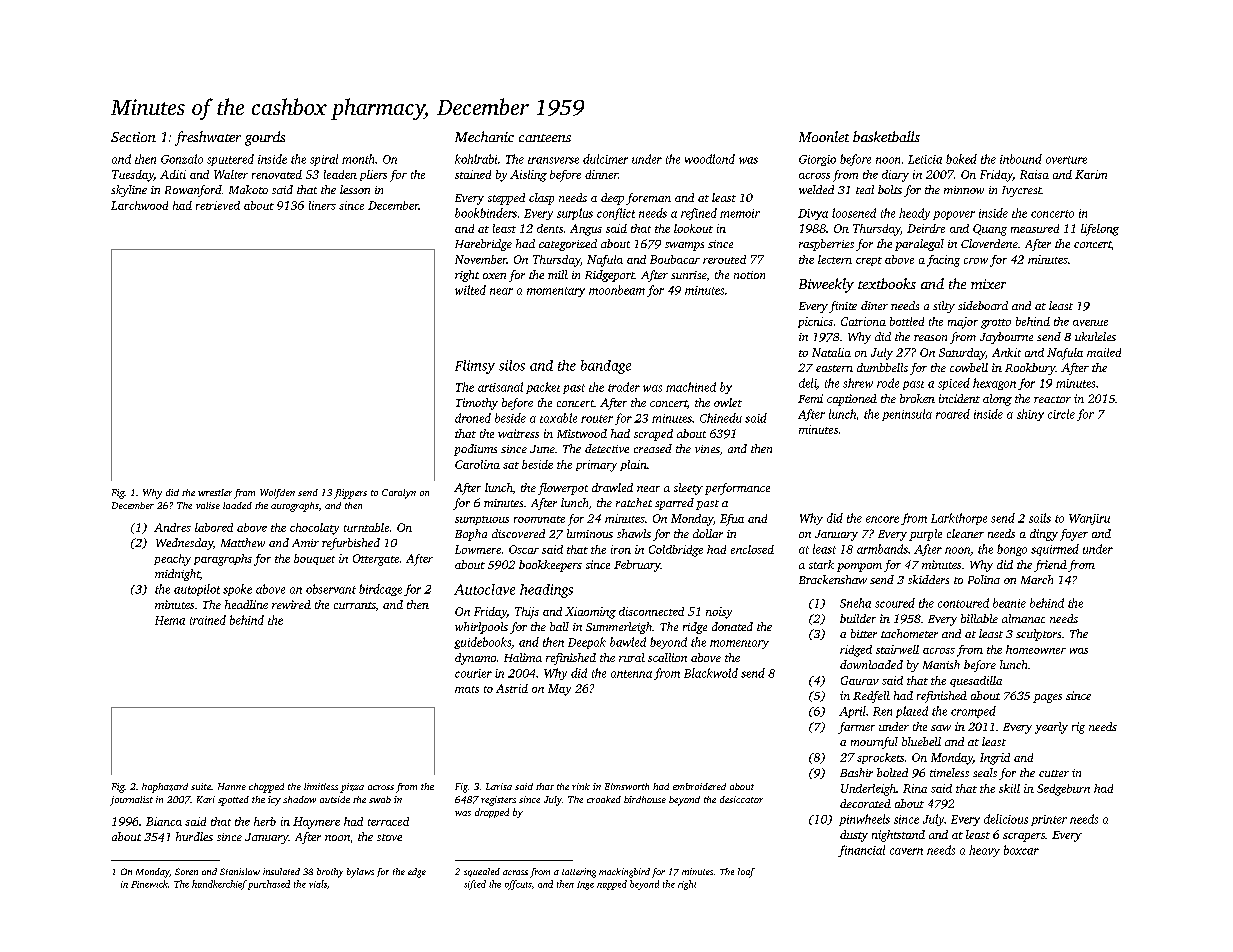 The height and width of the screenshot is (952, 1233). What do you see at coordinates (484, 136) in the screenshot?
I see `Mechanic` at bounding box center [484, 136].
